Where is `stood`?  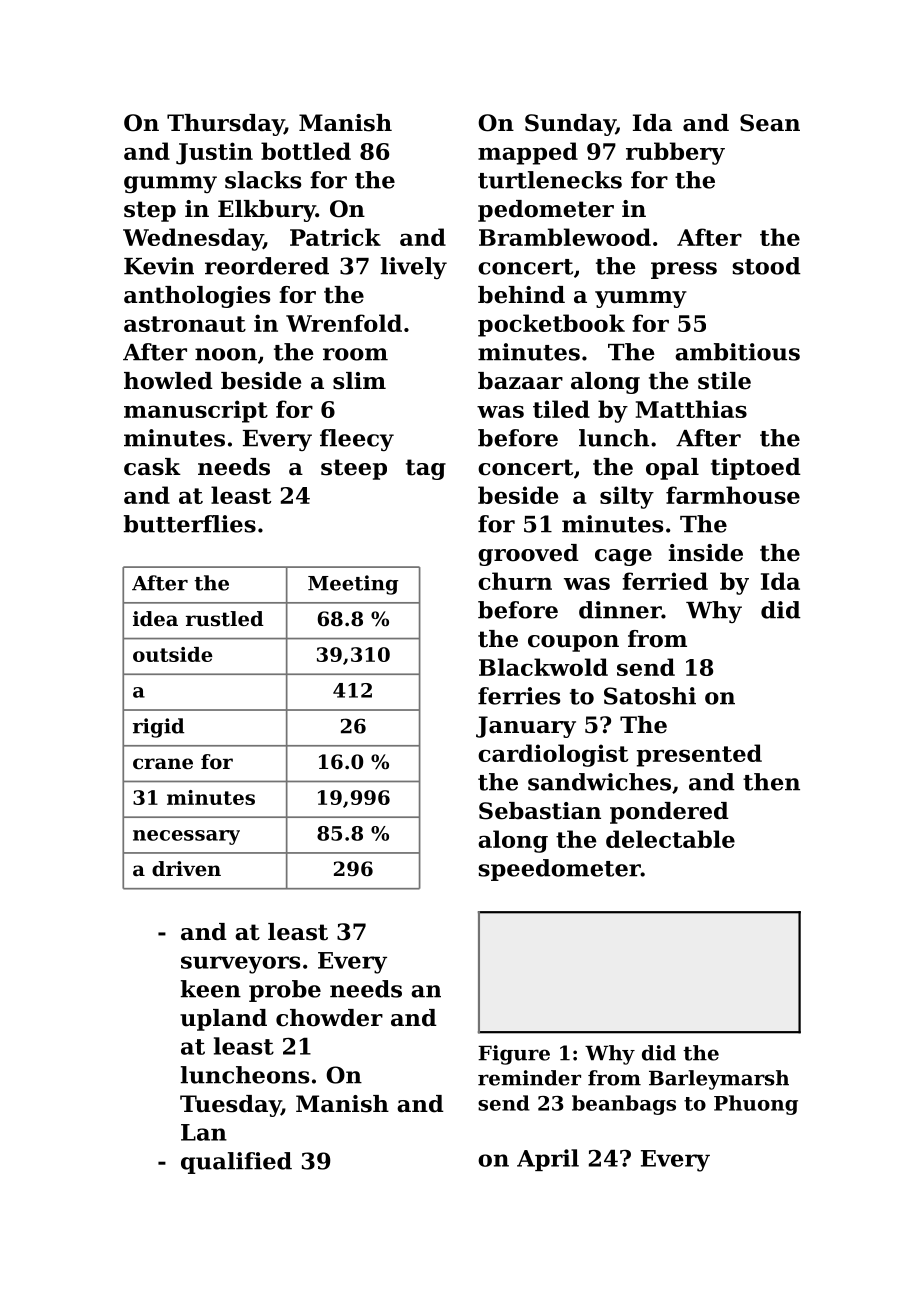 stood is located at coordinates (767, 266).
